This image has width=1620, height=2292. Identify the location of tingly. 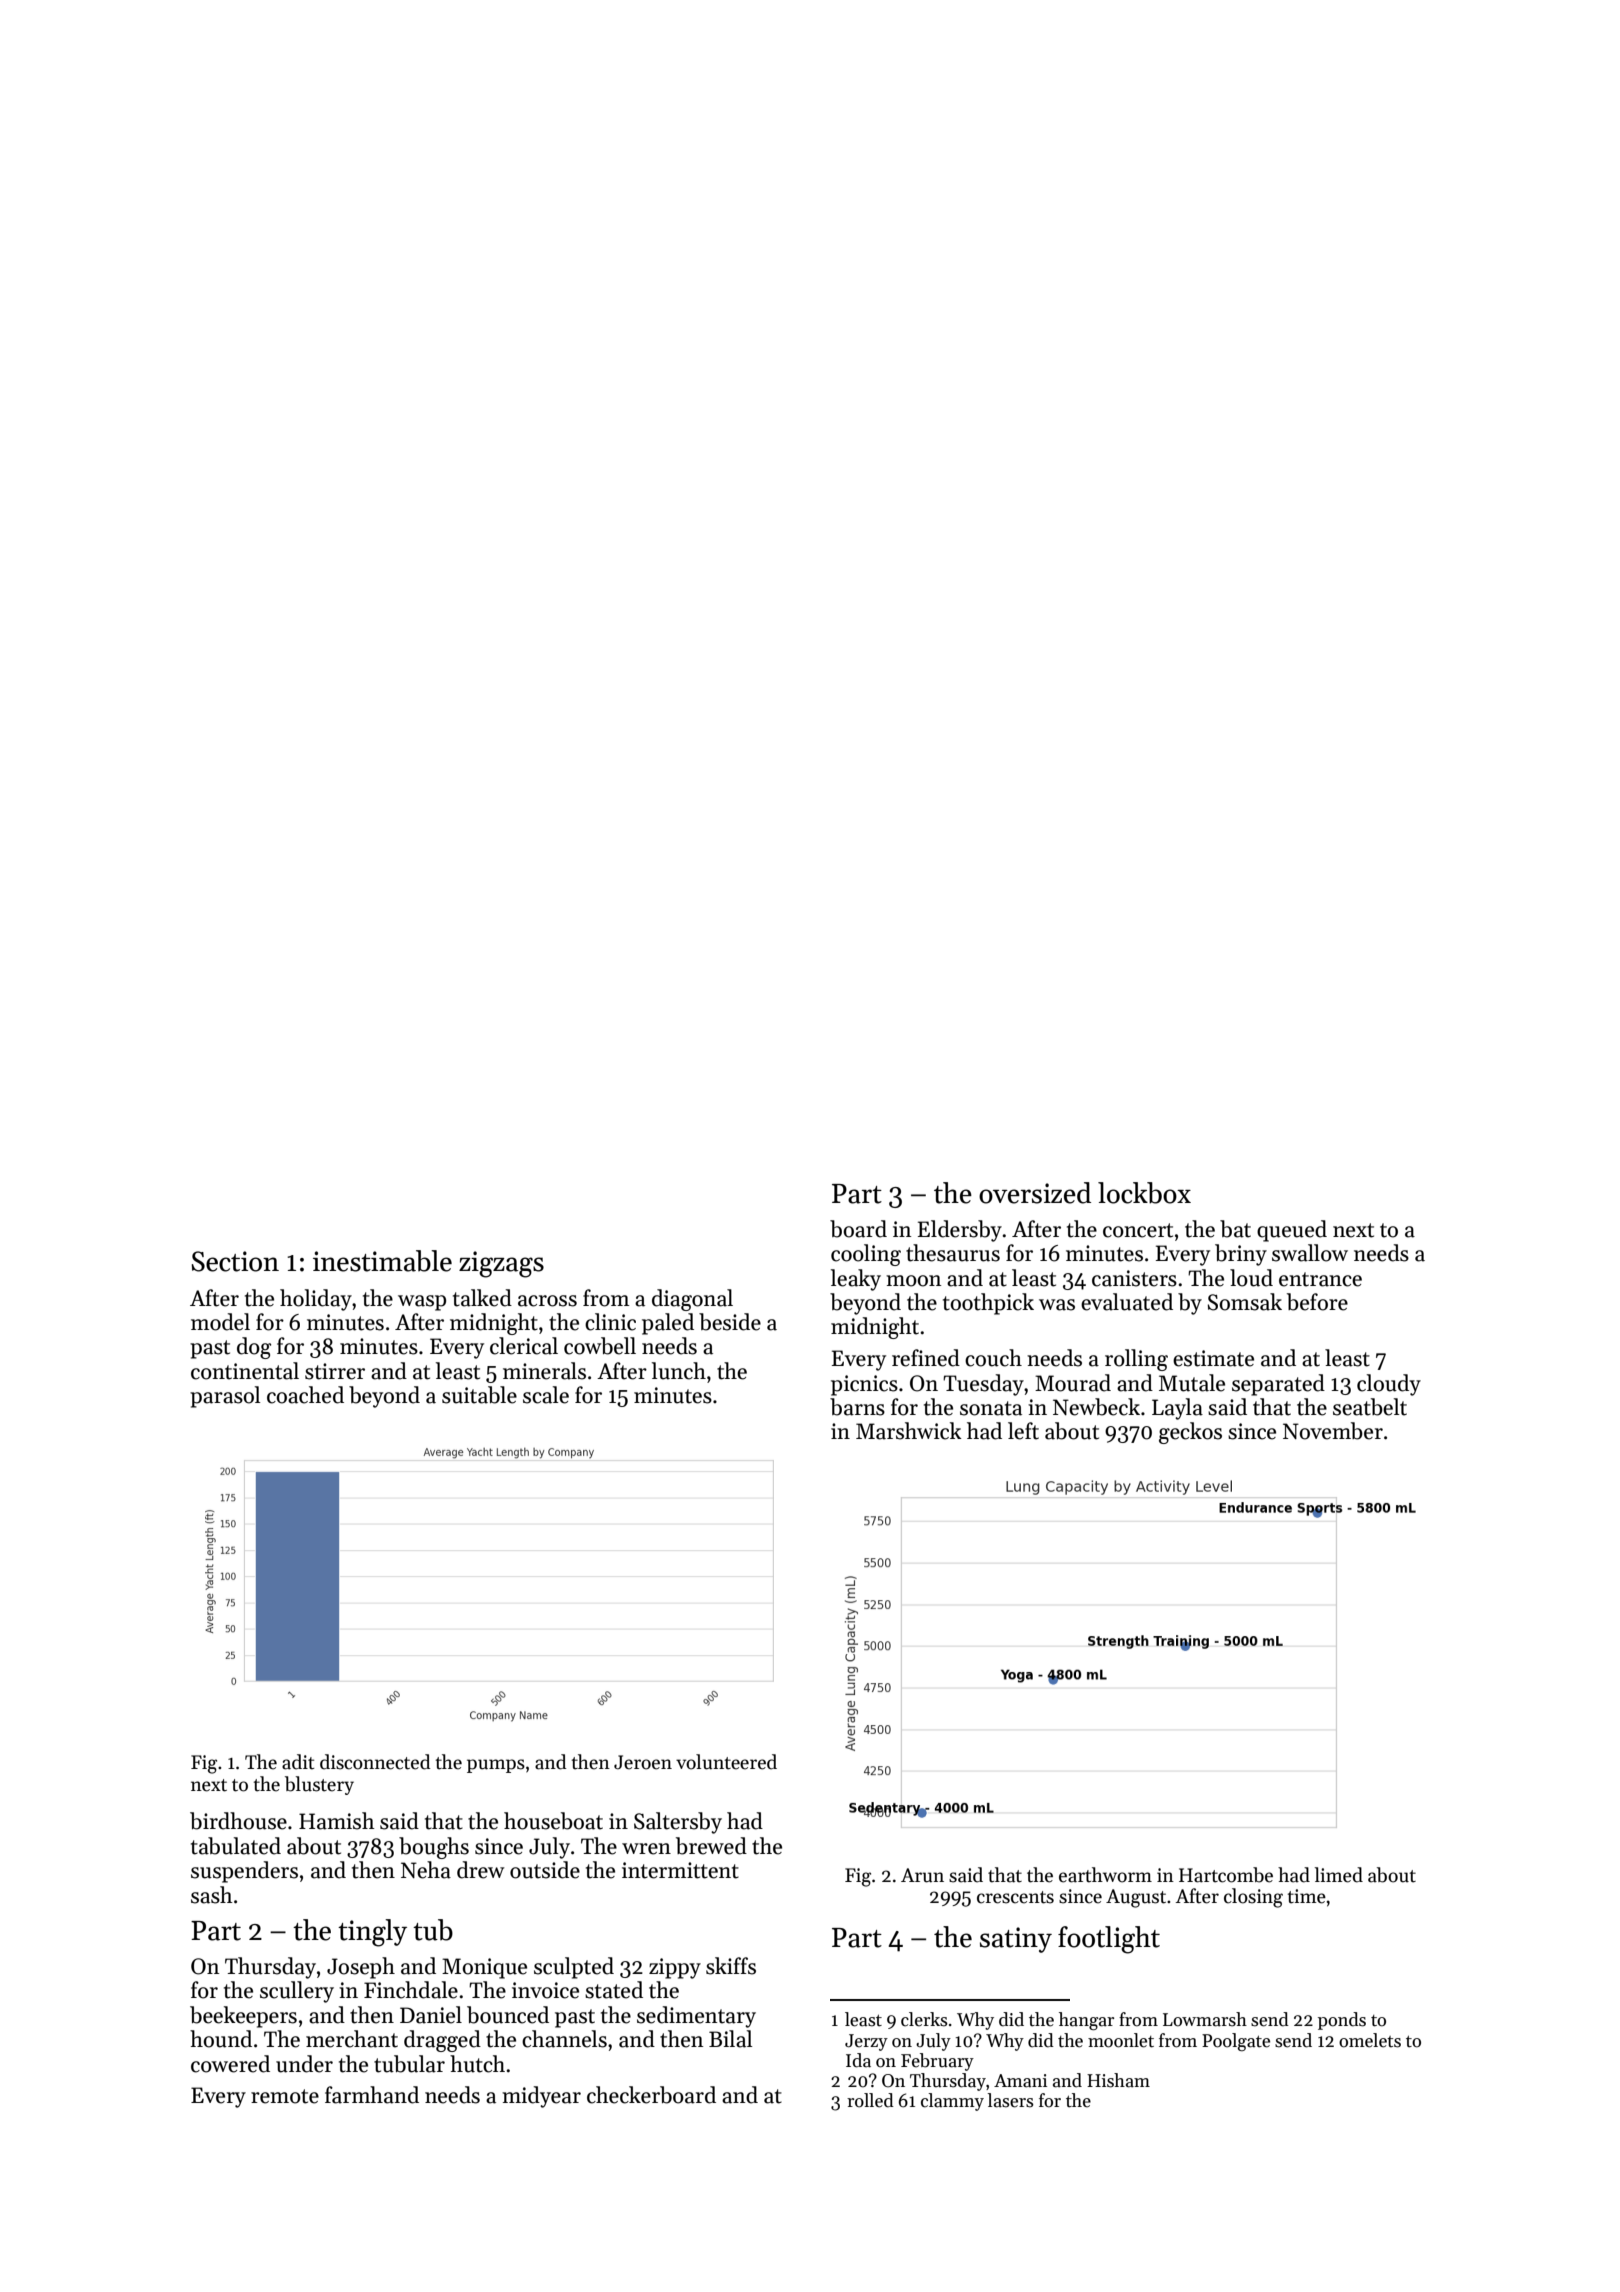
(372, 1933).
